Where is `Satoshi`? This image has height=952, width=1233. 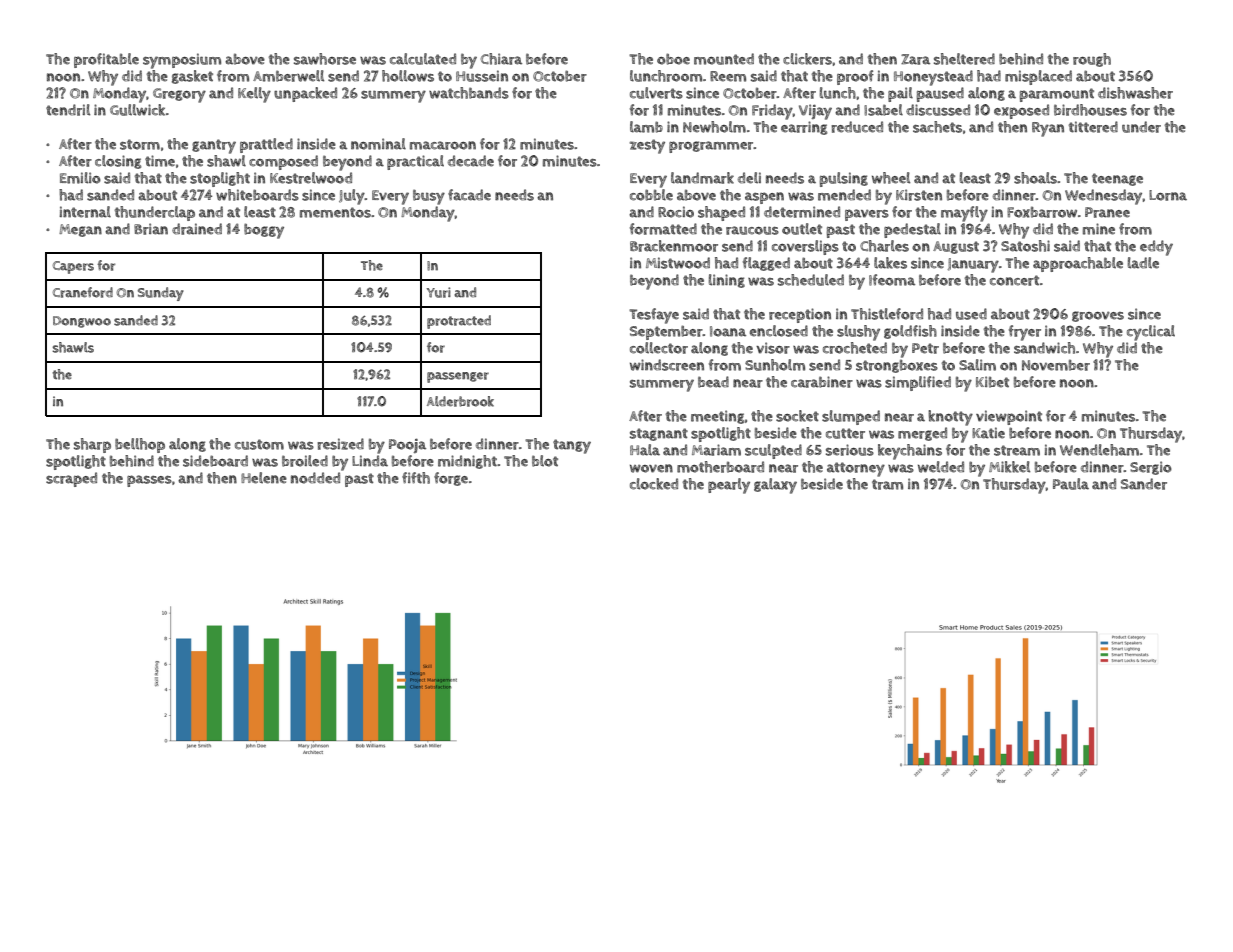
Satoshi is located at coordinates (1025, 246).
